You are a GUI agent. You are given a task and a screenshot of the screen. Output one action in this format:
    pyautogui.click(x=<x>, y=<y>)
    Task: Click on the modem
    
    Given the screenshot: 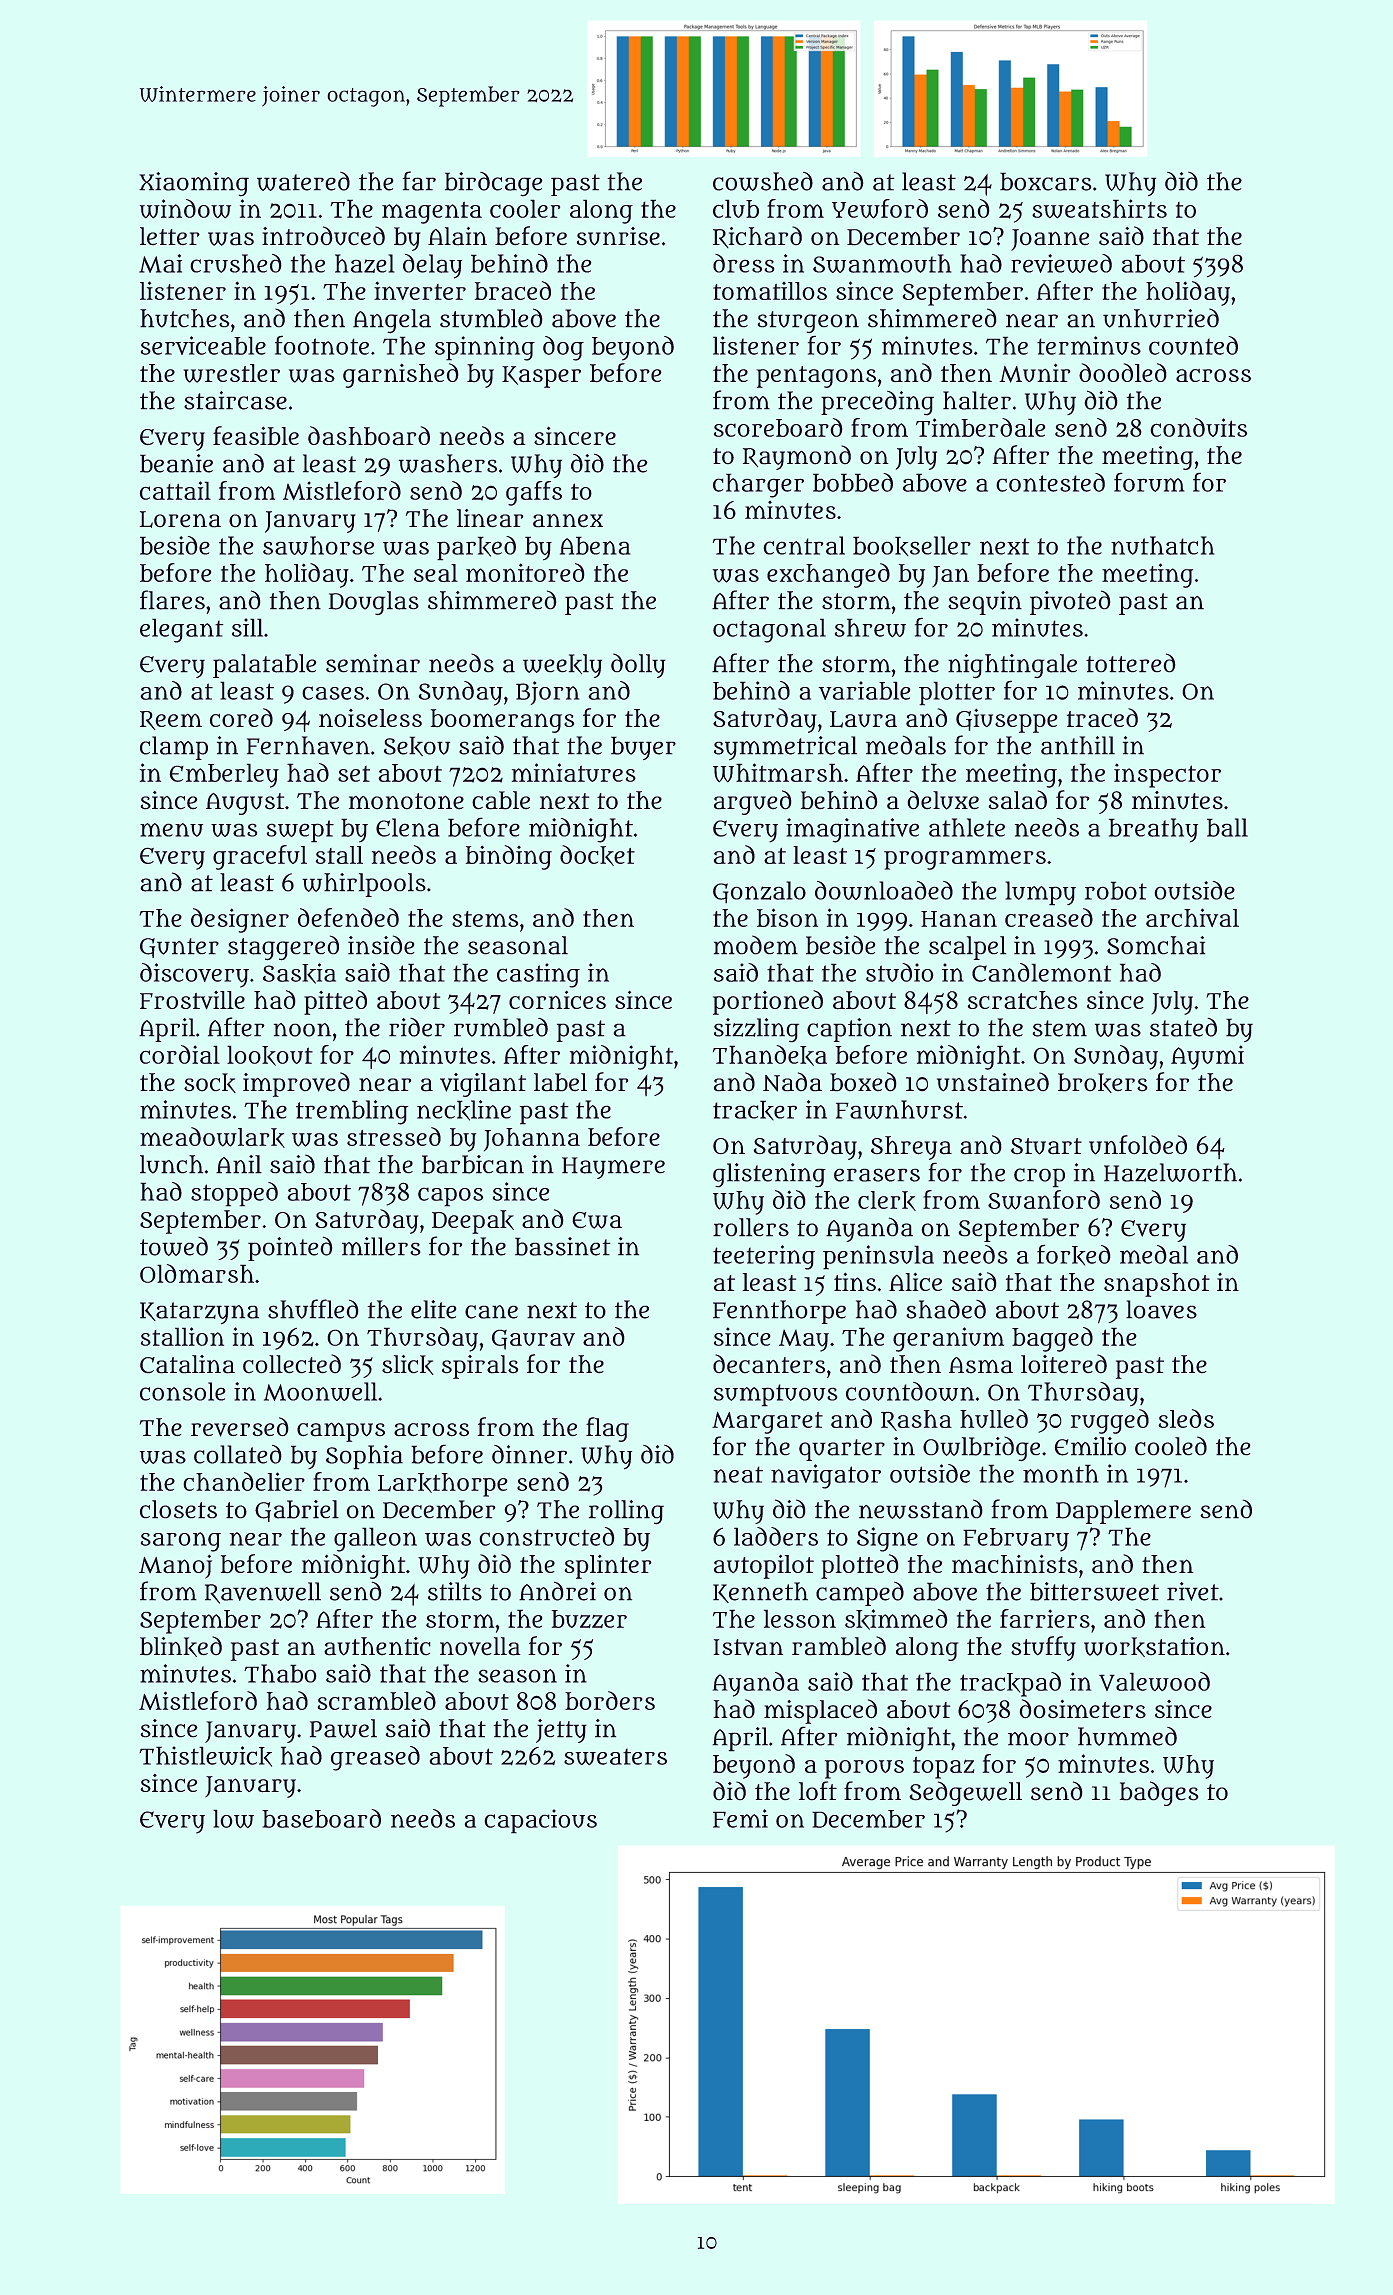 What is the action you would take?
    pyautogui.click(x=756, y=945)
